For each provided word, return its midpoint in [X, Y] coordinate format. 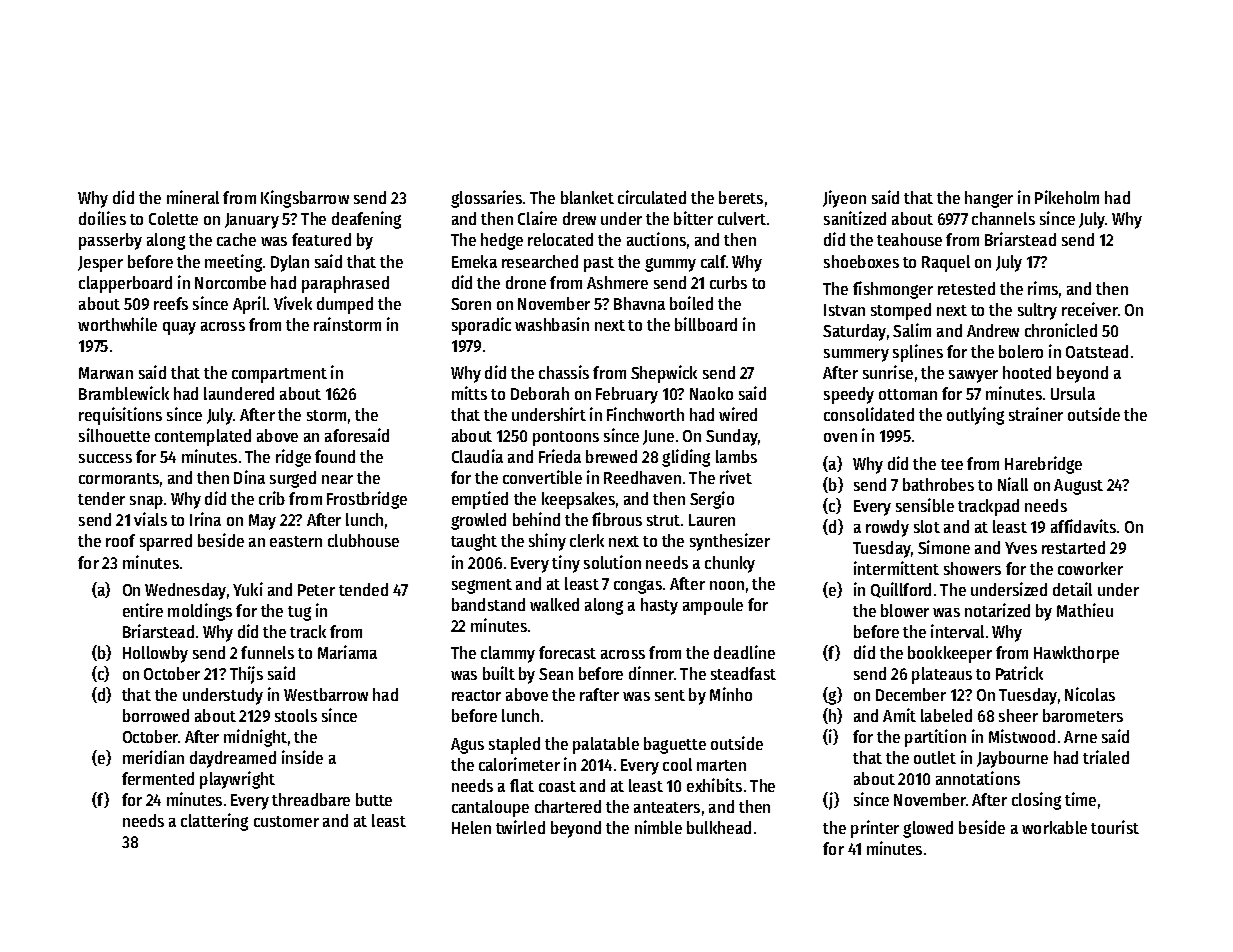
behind [536, 519]
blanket [587, 197]
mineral [193, 197]
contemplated [203, 437]
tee [952, 464]
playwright [237, 780]
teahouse [909, 239]
